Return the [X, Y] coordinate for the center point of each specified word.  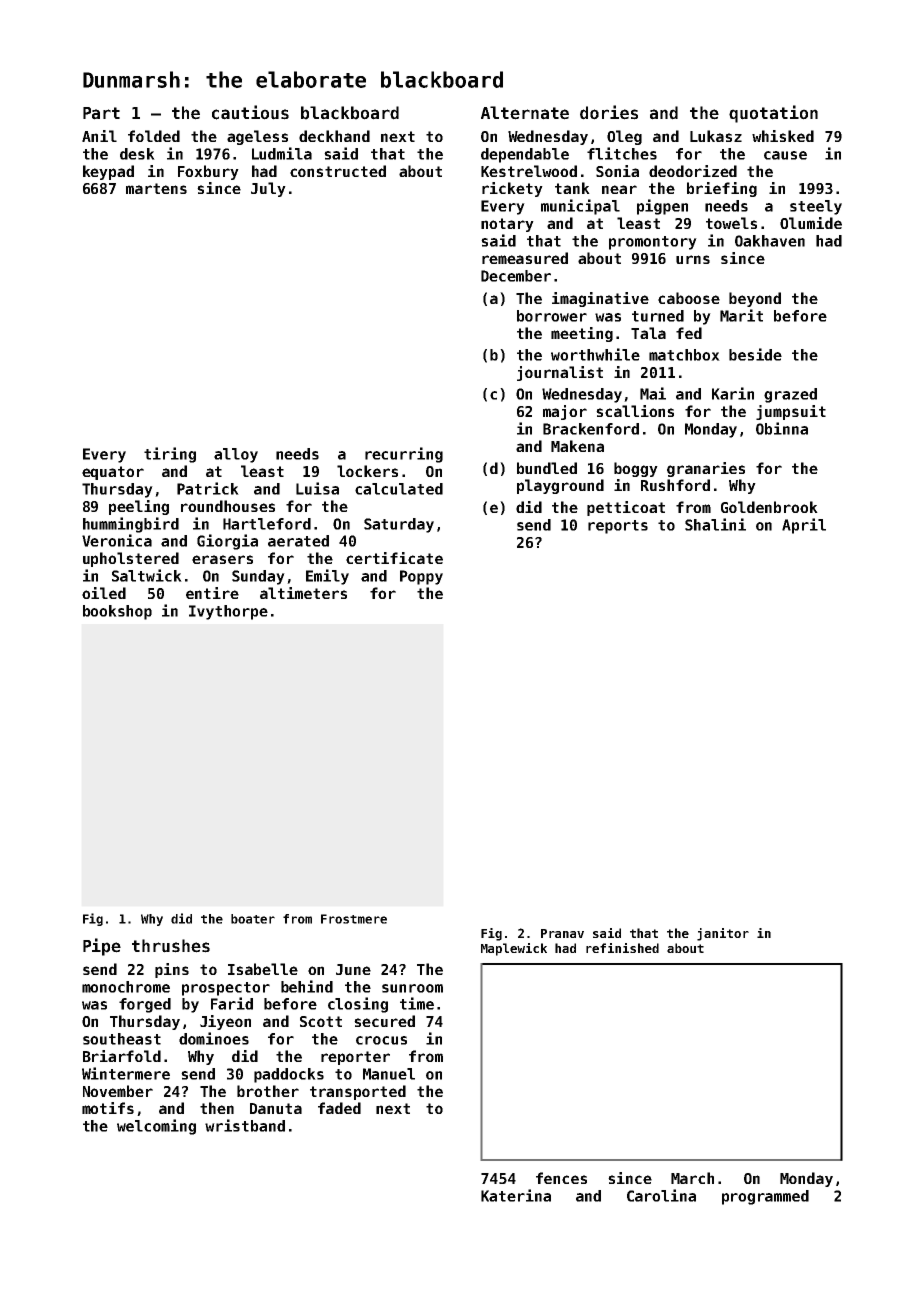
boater [253, 919]
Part [101, 113]
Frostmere [354, 919]
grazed [790, 395]
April [804, 526]
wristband [245, 1125]
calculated [399, 489]
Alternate [525, 113]
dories [609, 112]
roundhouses [228, 506]
